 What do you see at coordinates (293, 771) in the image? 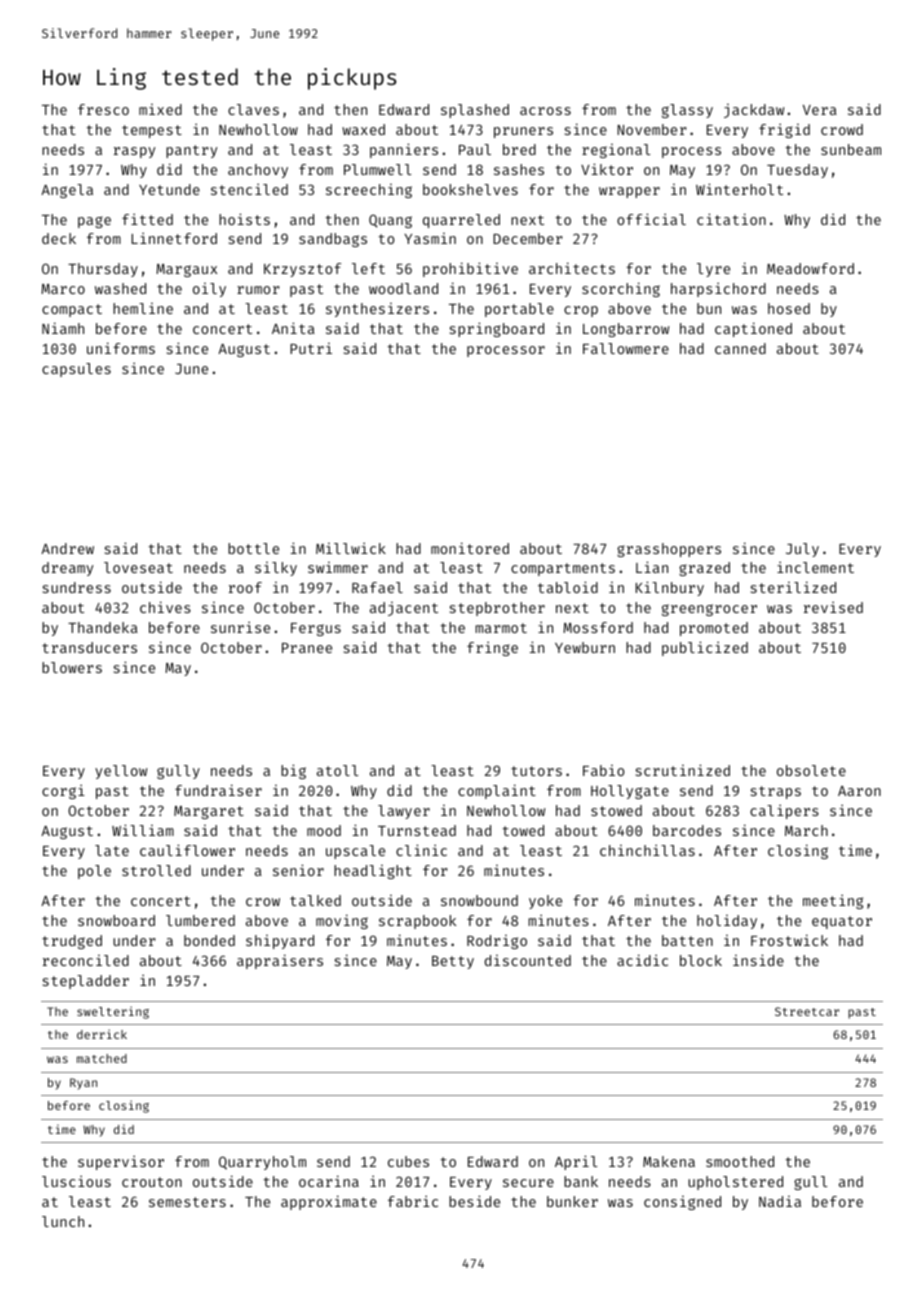
I see `big` at bounding box center [293, 771].
